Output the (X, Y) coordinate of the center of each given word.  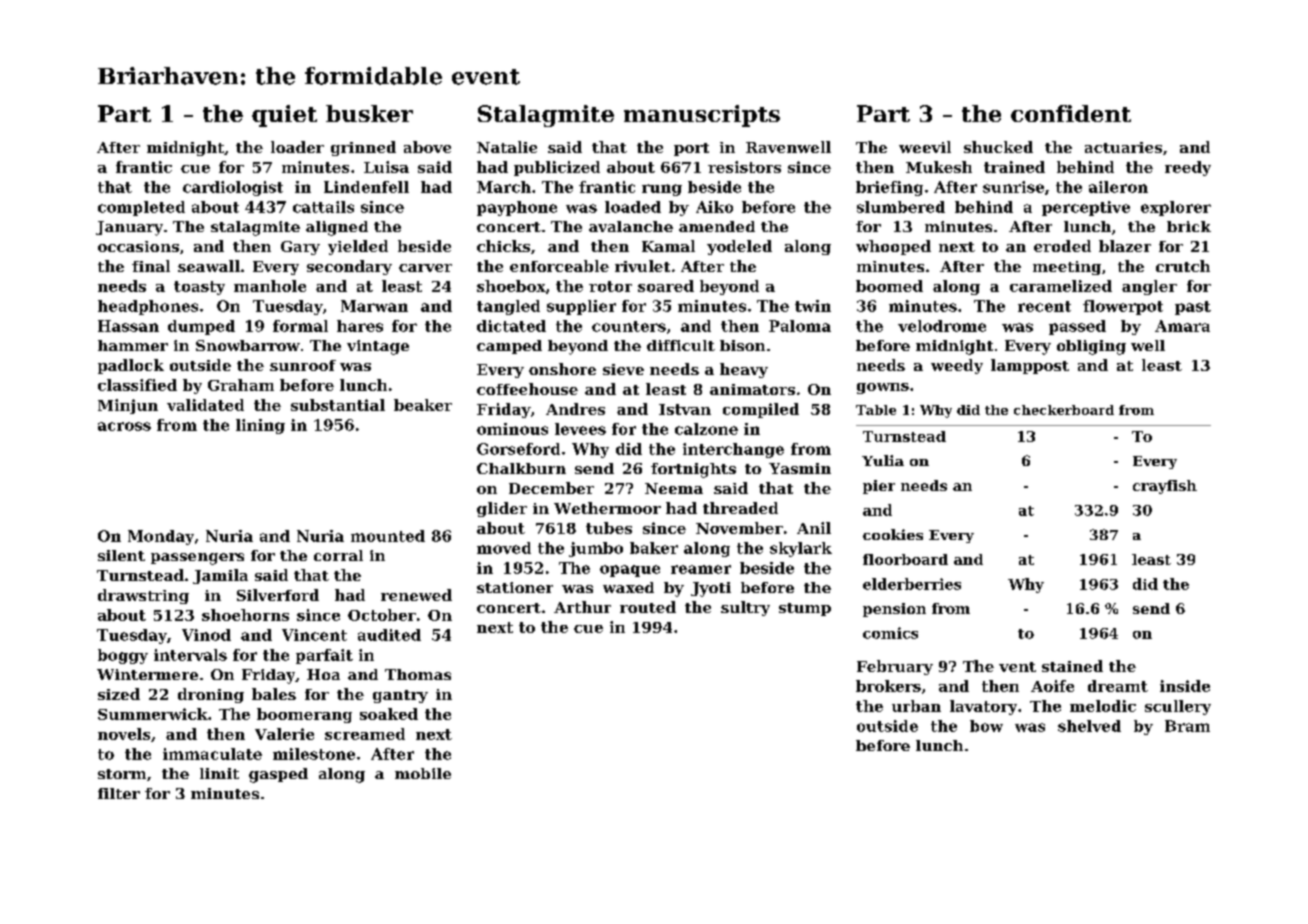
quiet (284, 116)
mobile (423, 773)
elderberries (912, 584)
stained (1072, 666)
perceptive (1086, 208)
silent (121, 555)
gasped (278, 775)
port (691, 149)
